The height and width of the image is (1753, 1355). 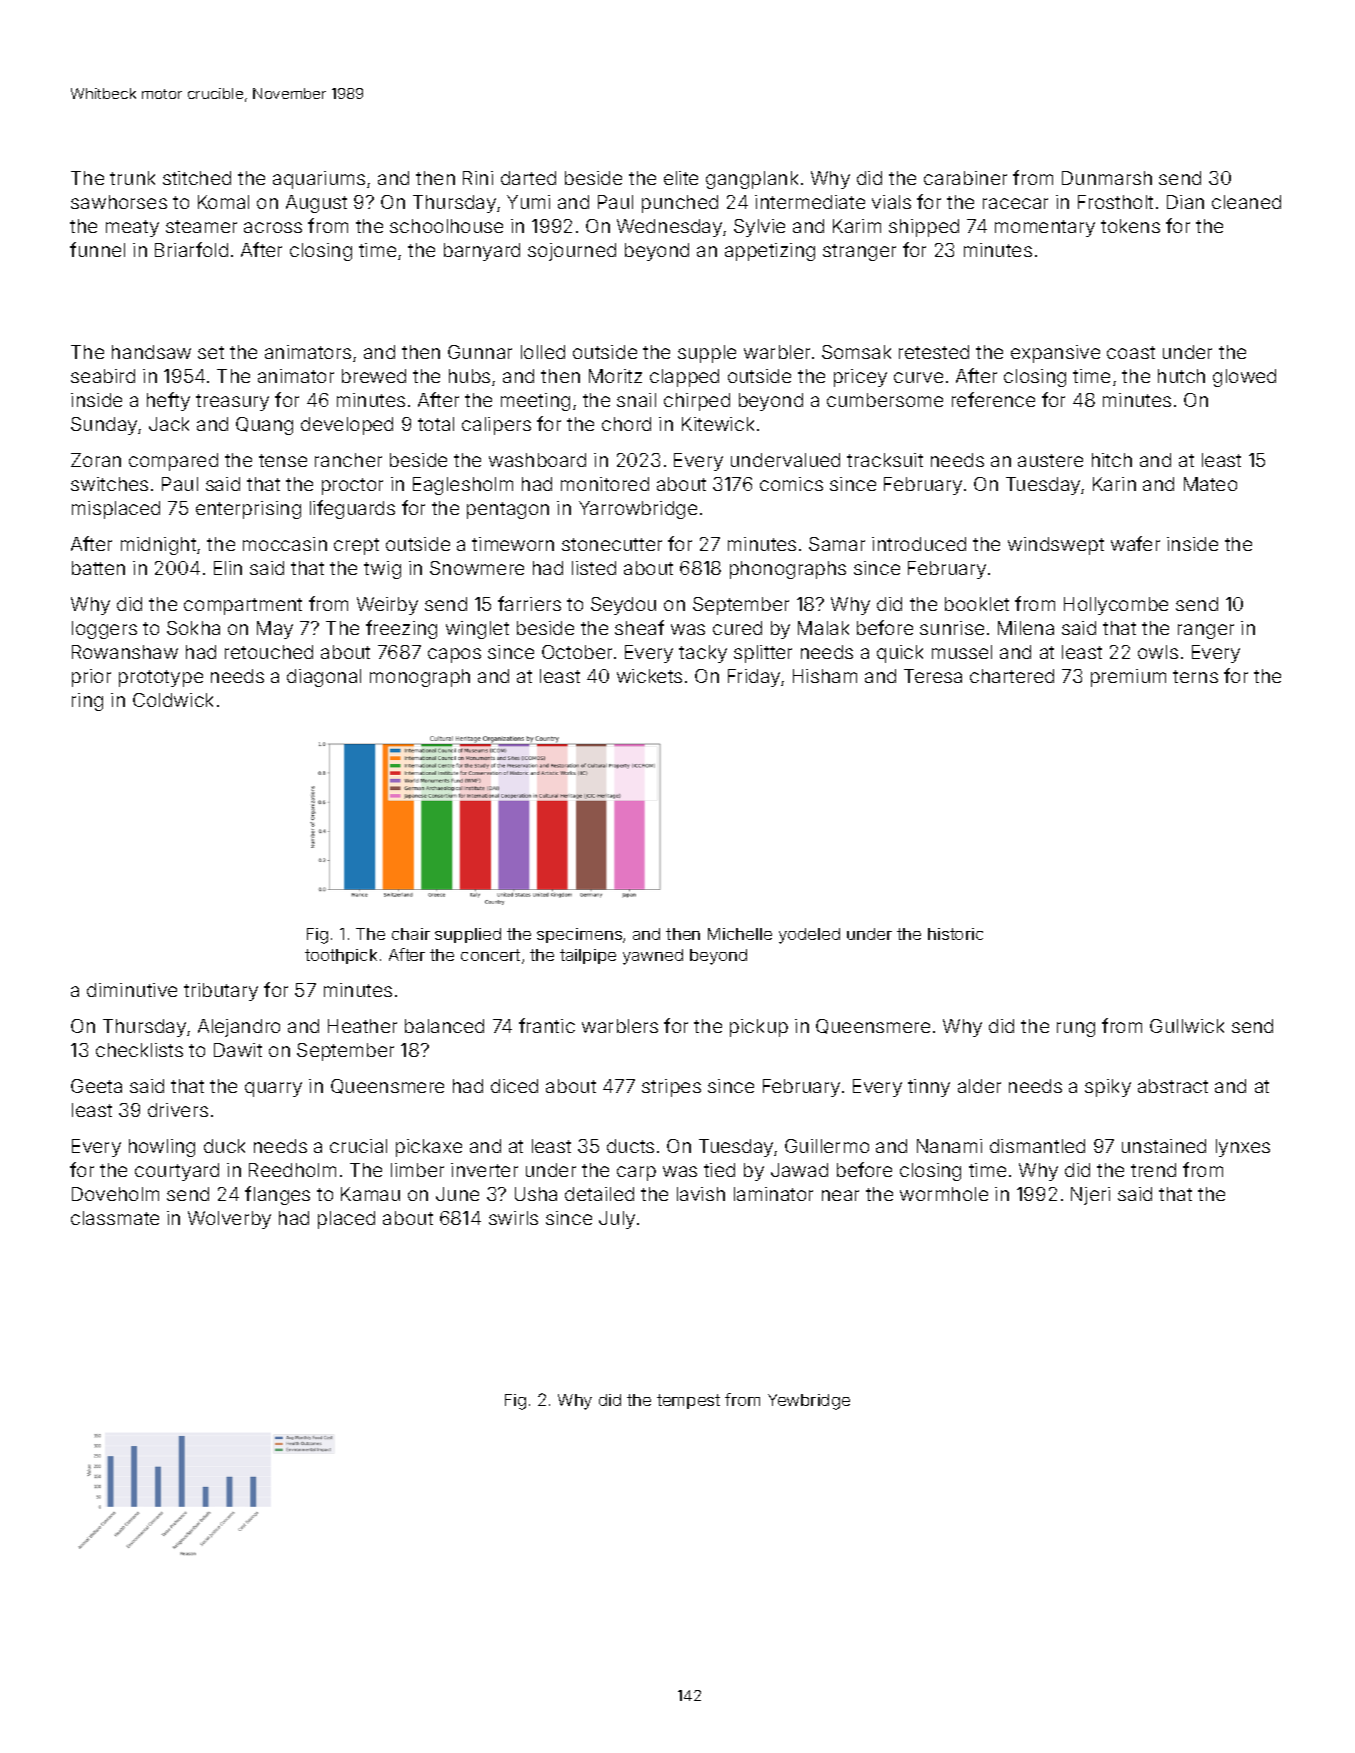 I want to click on lynxes, so click(x=1243, y=1148).
